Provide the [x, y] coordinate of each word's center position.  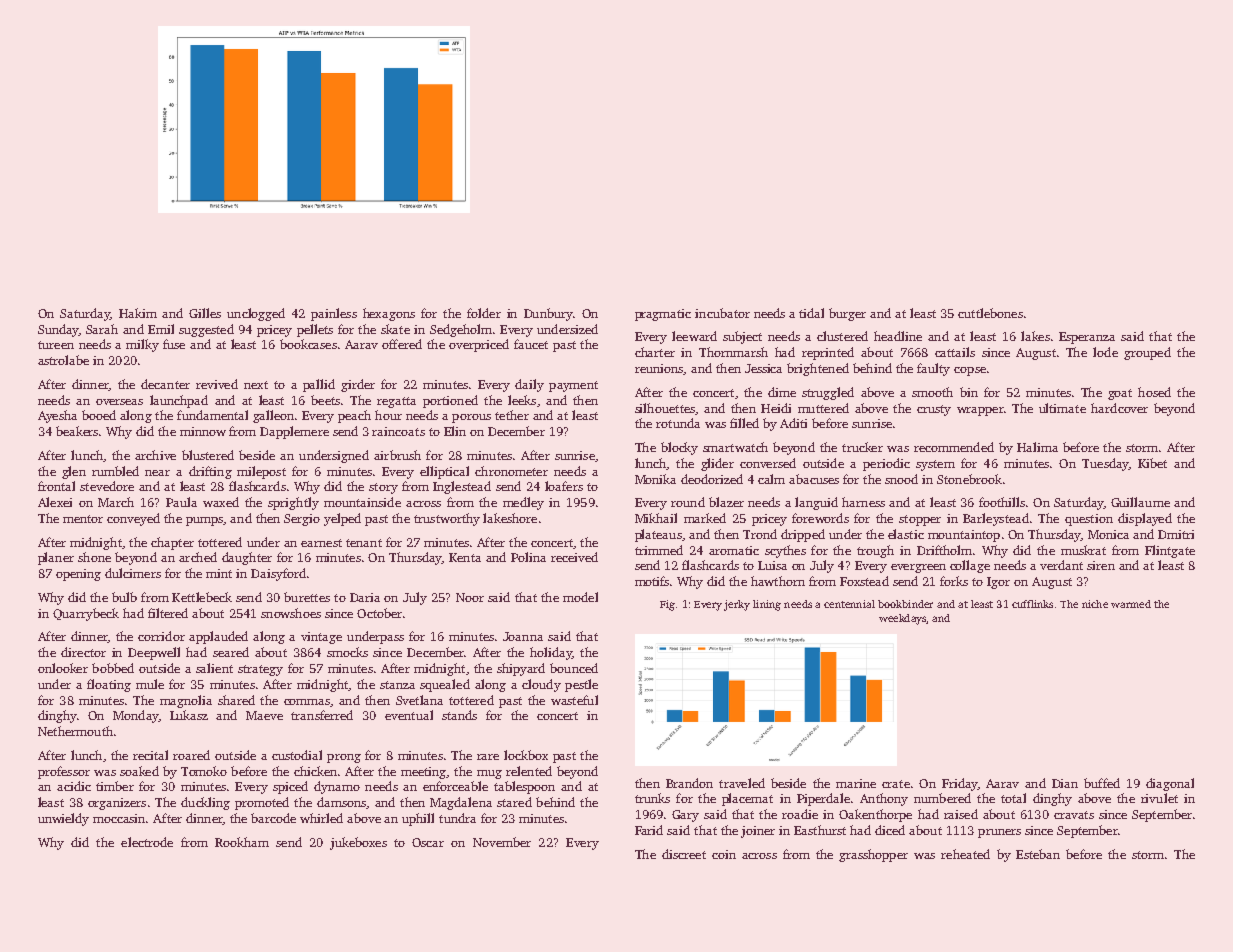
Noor [470, 597]
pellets [315, 330]
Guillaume [1140, 502]
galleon [273, 416]
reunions [659, 369]
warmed [1131, 604]
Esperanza [1087, 338]
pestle [581, 685]
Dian [1065, 783]
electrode [147, 842]
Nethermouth [75, 731]
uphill [418, 819]
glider [717, 464]
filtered [168, 613]
